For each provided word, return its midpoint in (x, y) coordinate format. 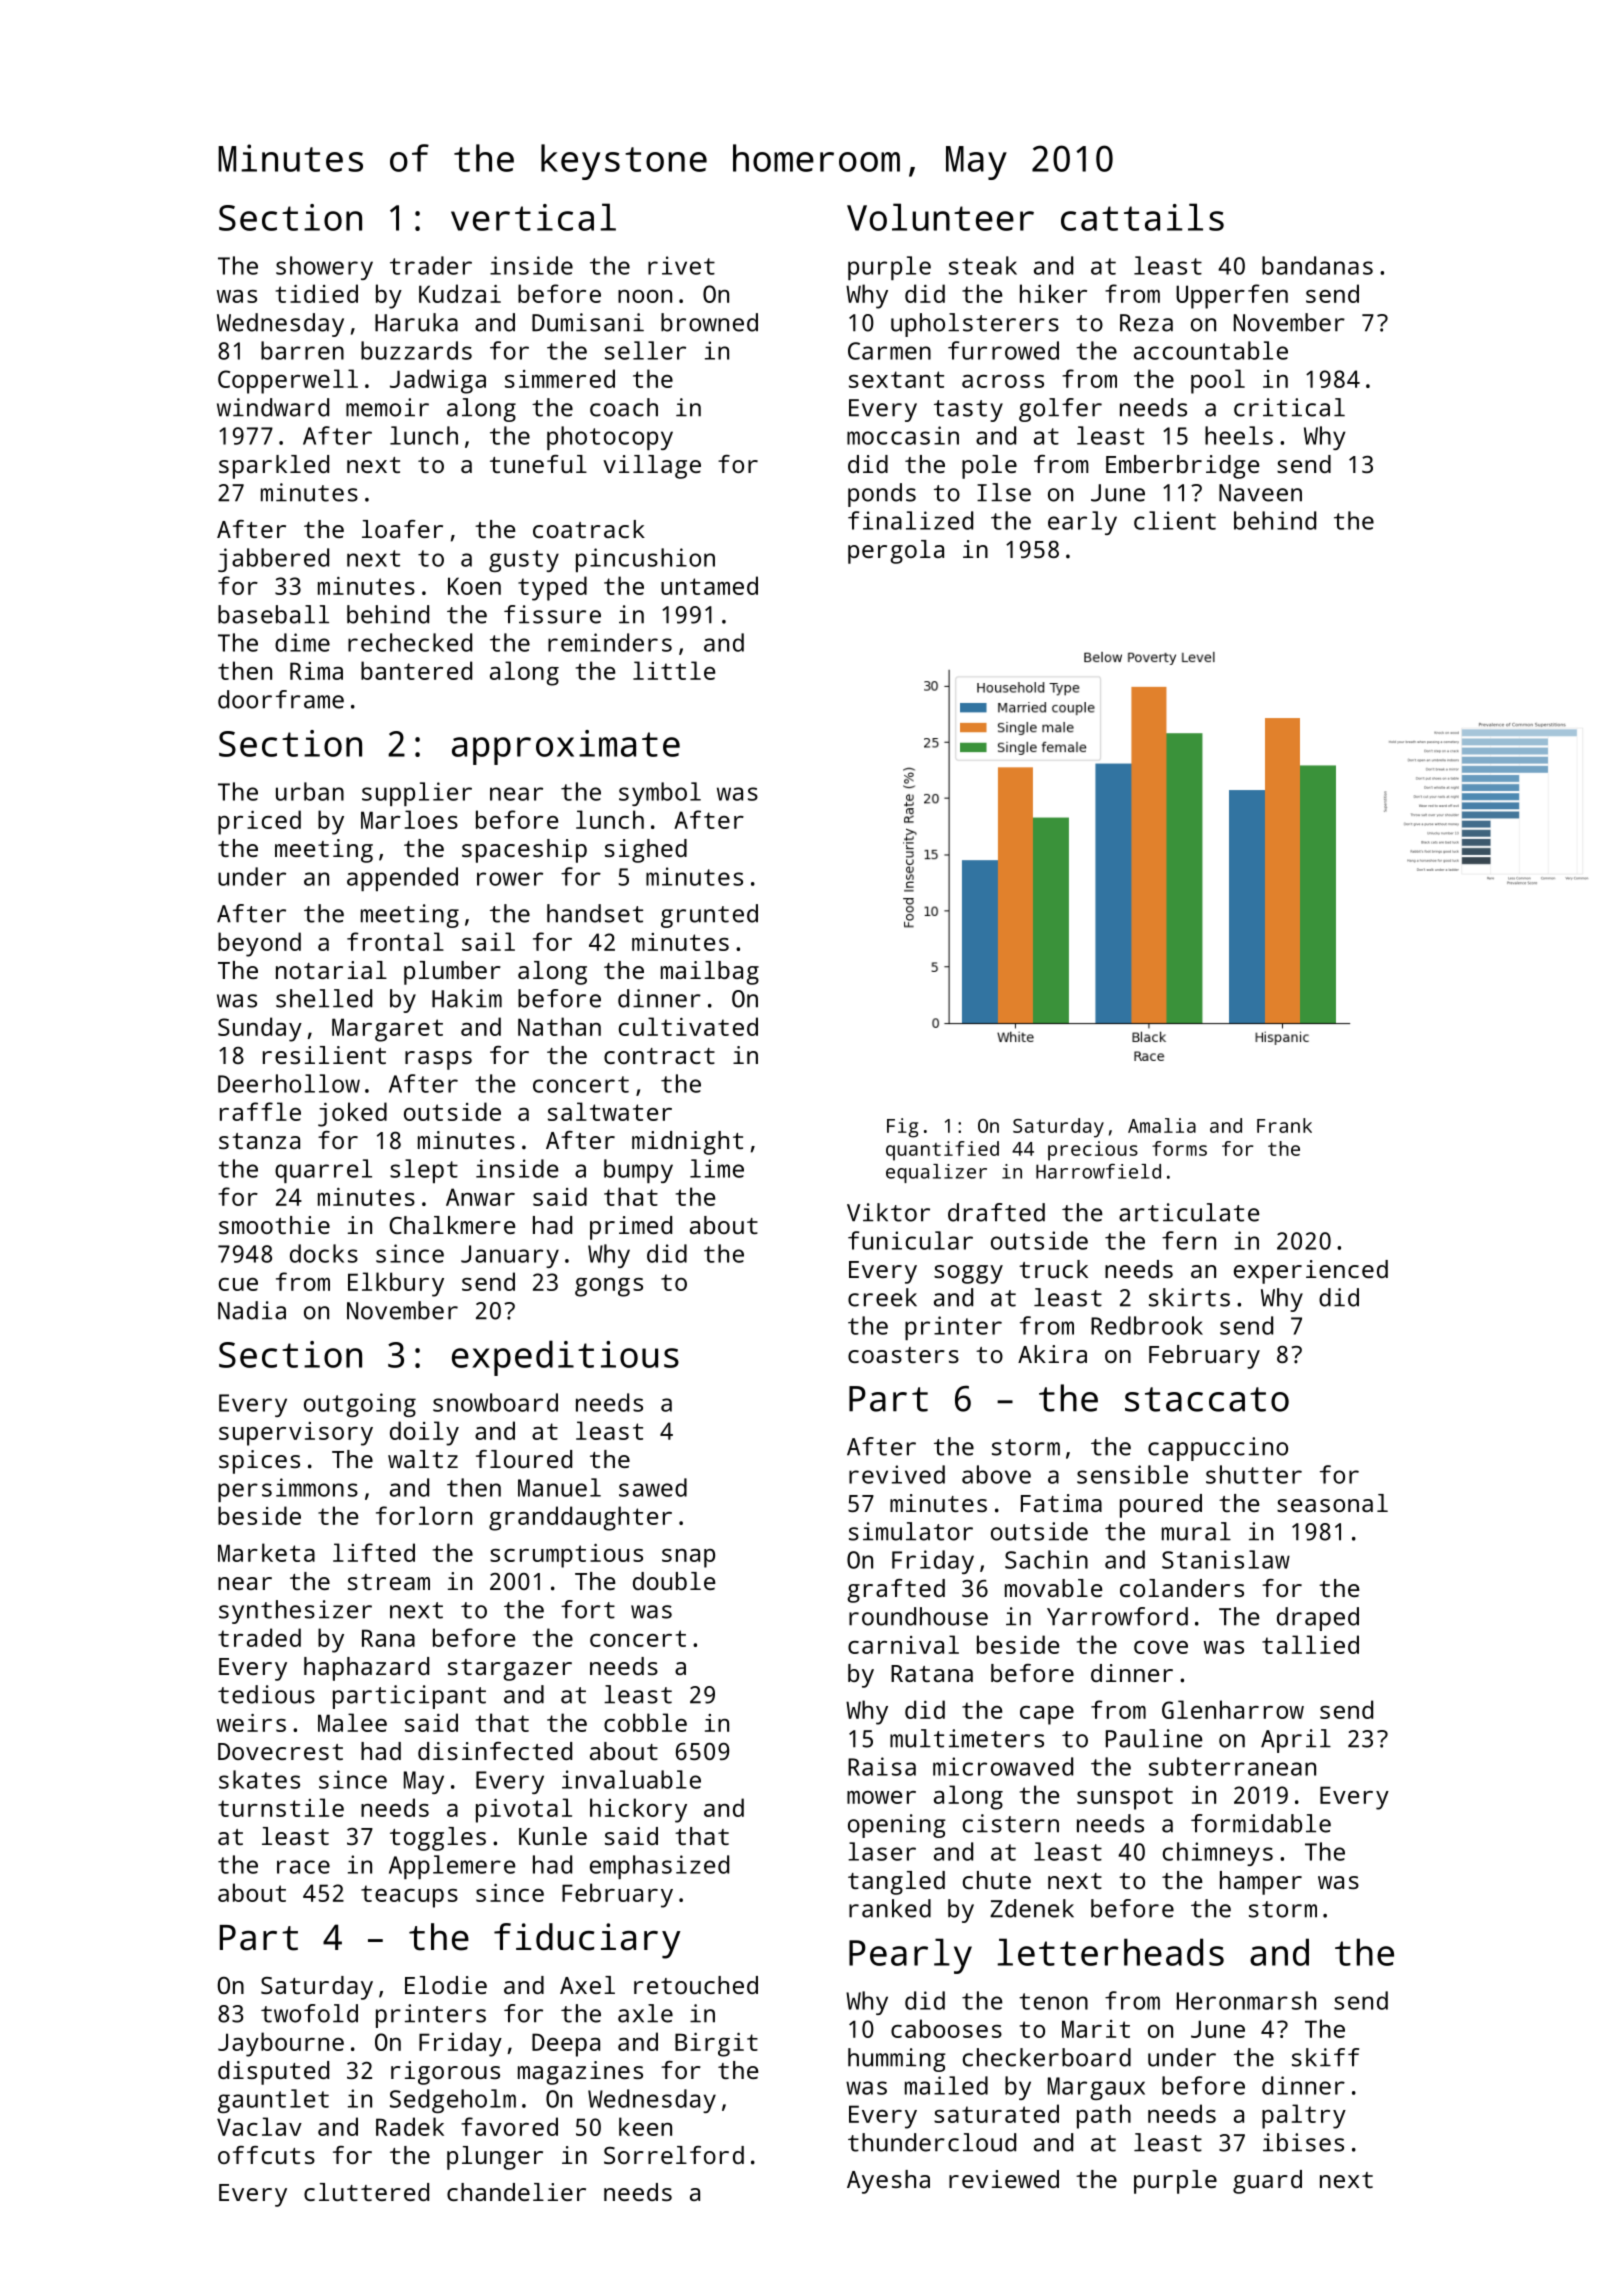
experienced (1311, 1272)
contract (659, 1056)
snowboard (495, 1402)
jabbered (273, 560)
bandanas (1317, 265)
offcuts (266, 2155)
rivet (681, 265)
